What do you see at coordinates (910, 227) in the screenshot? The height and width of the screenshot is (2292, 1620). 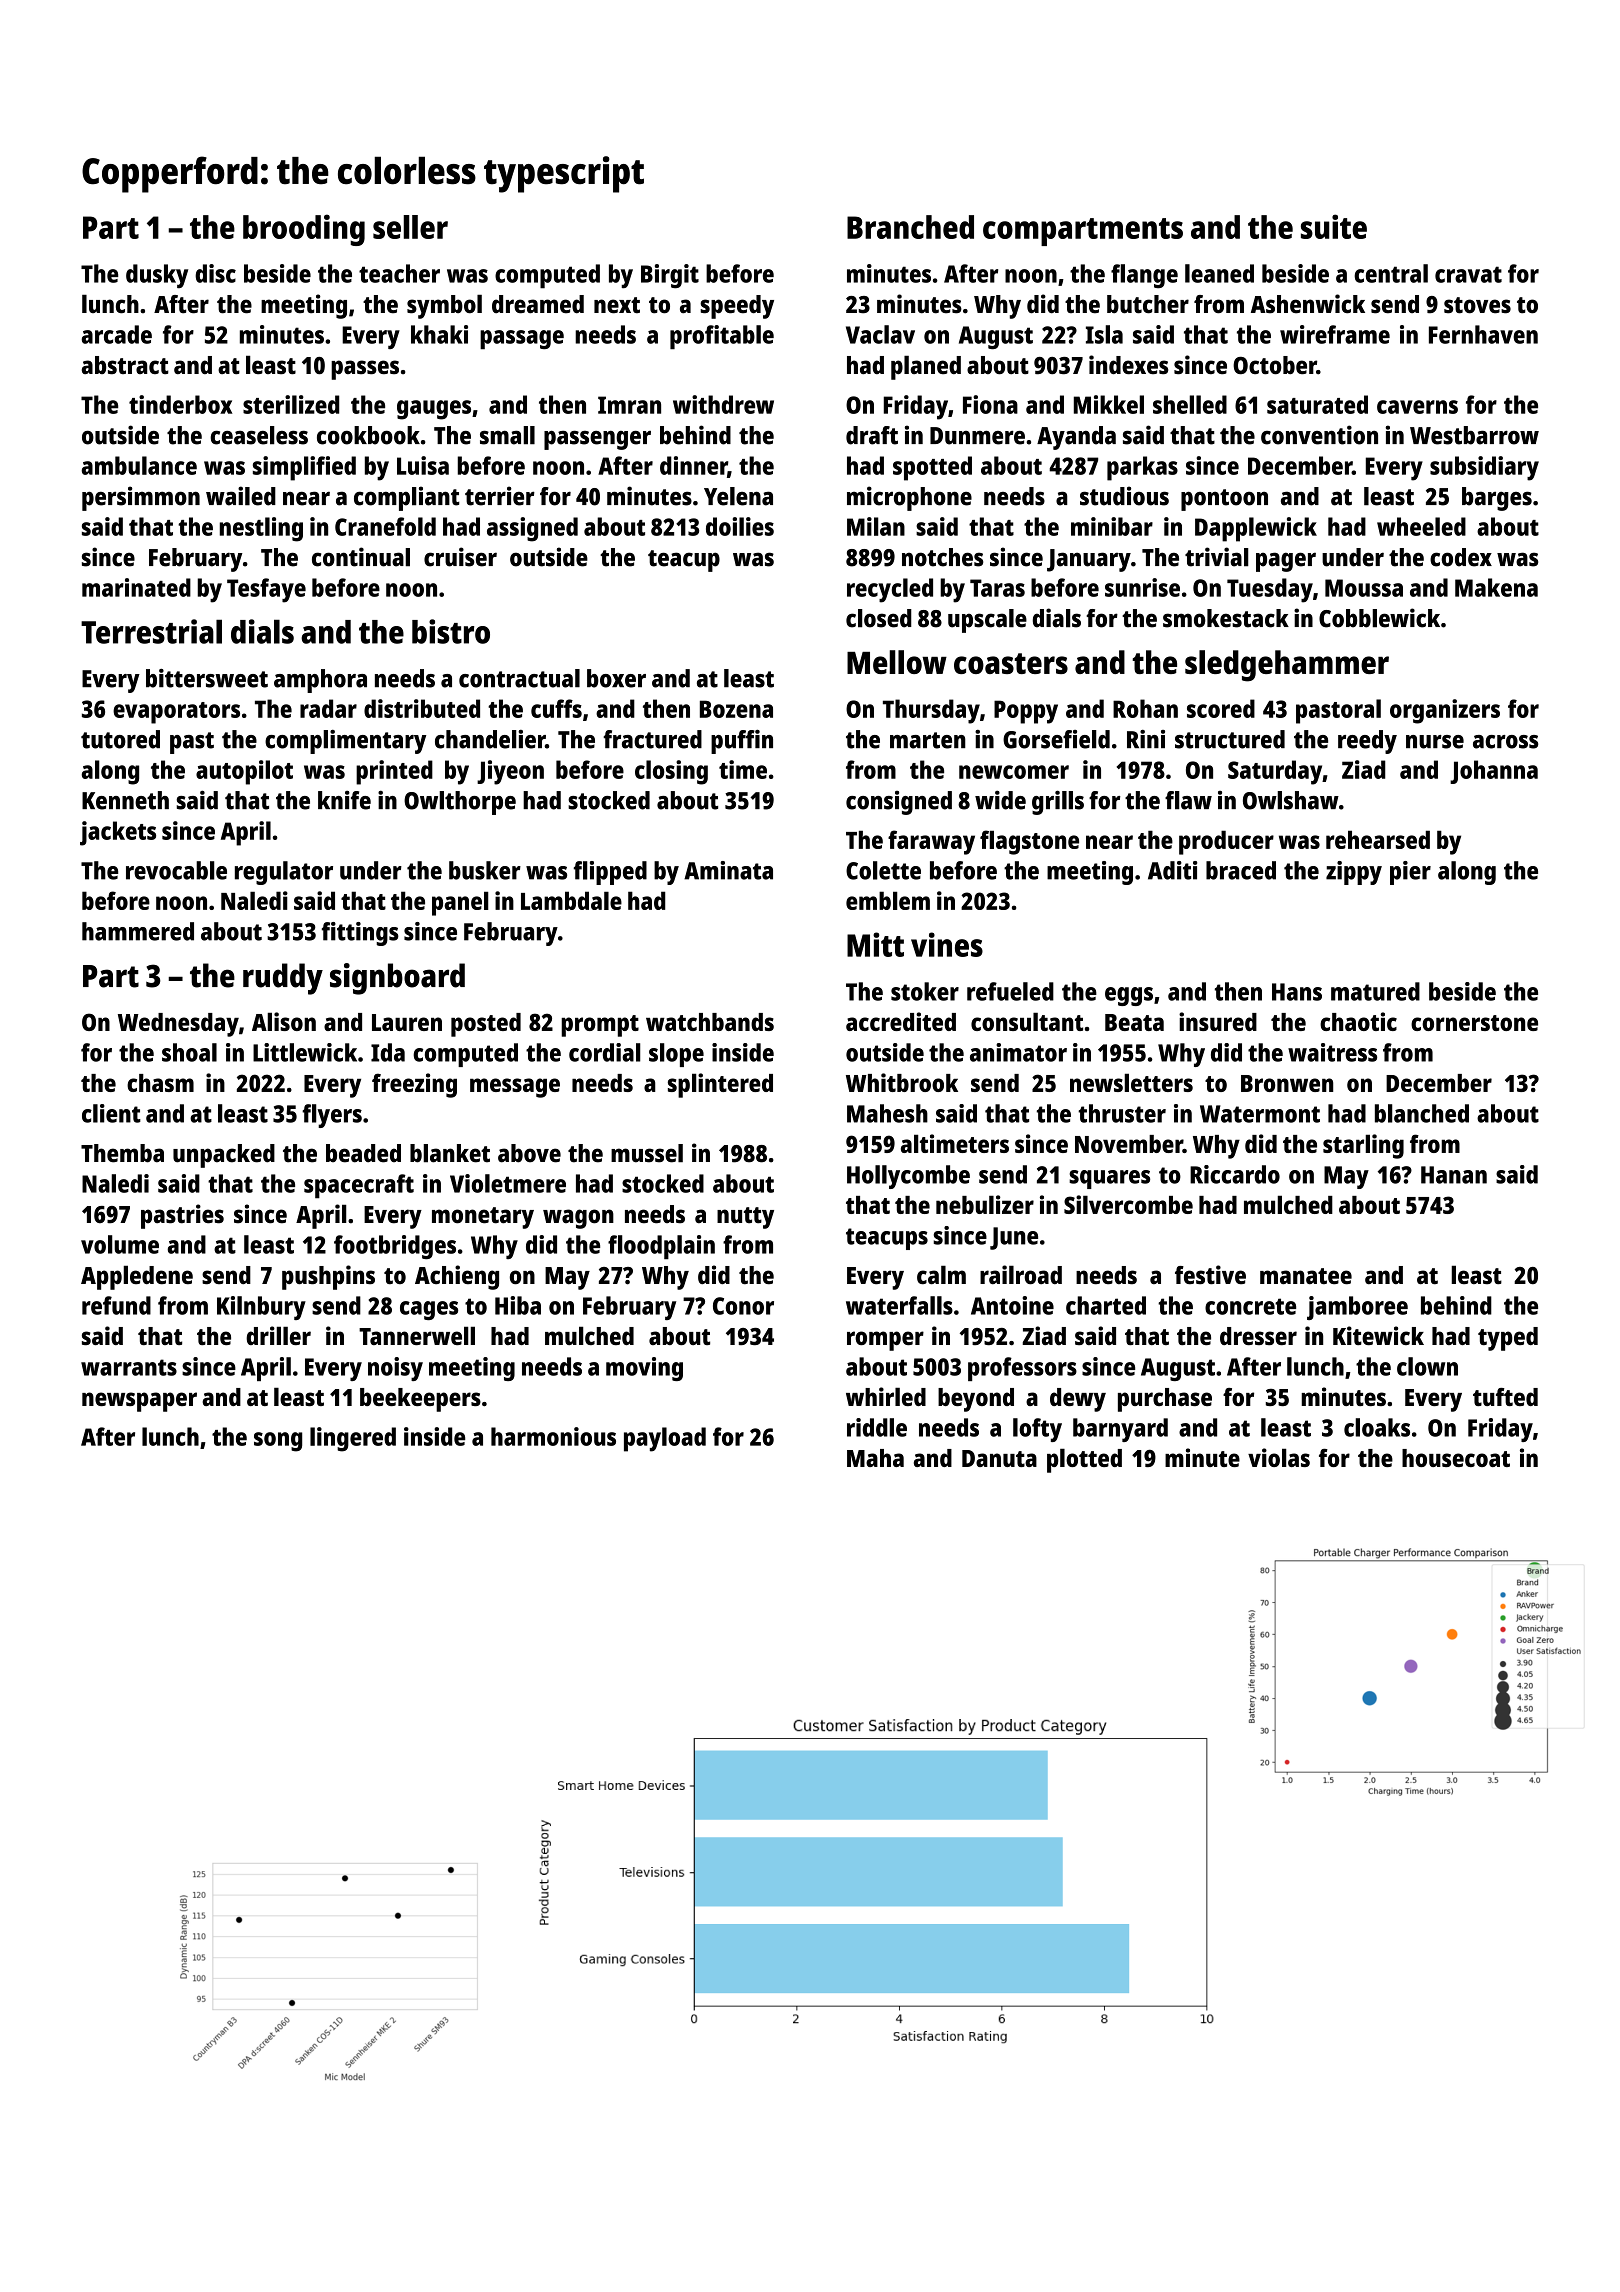 I see `Branched` at bounding box center [910, 227].
